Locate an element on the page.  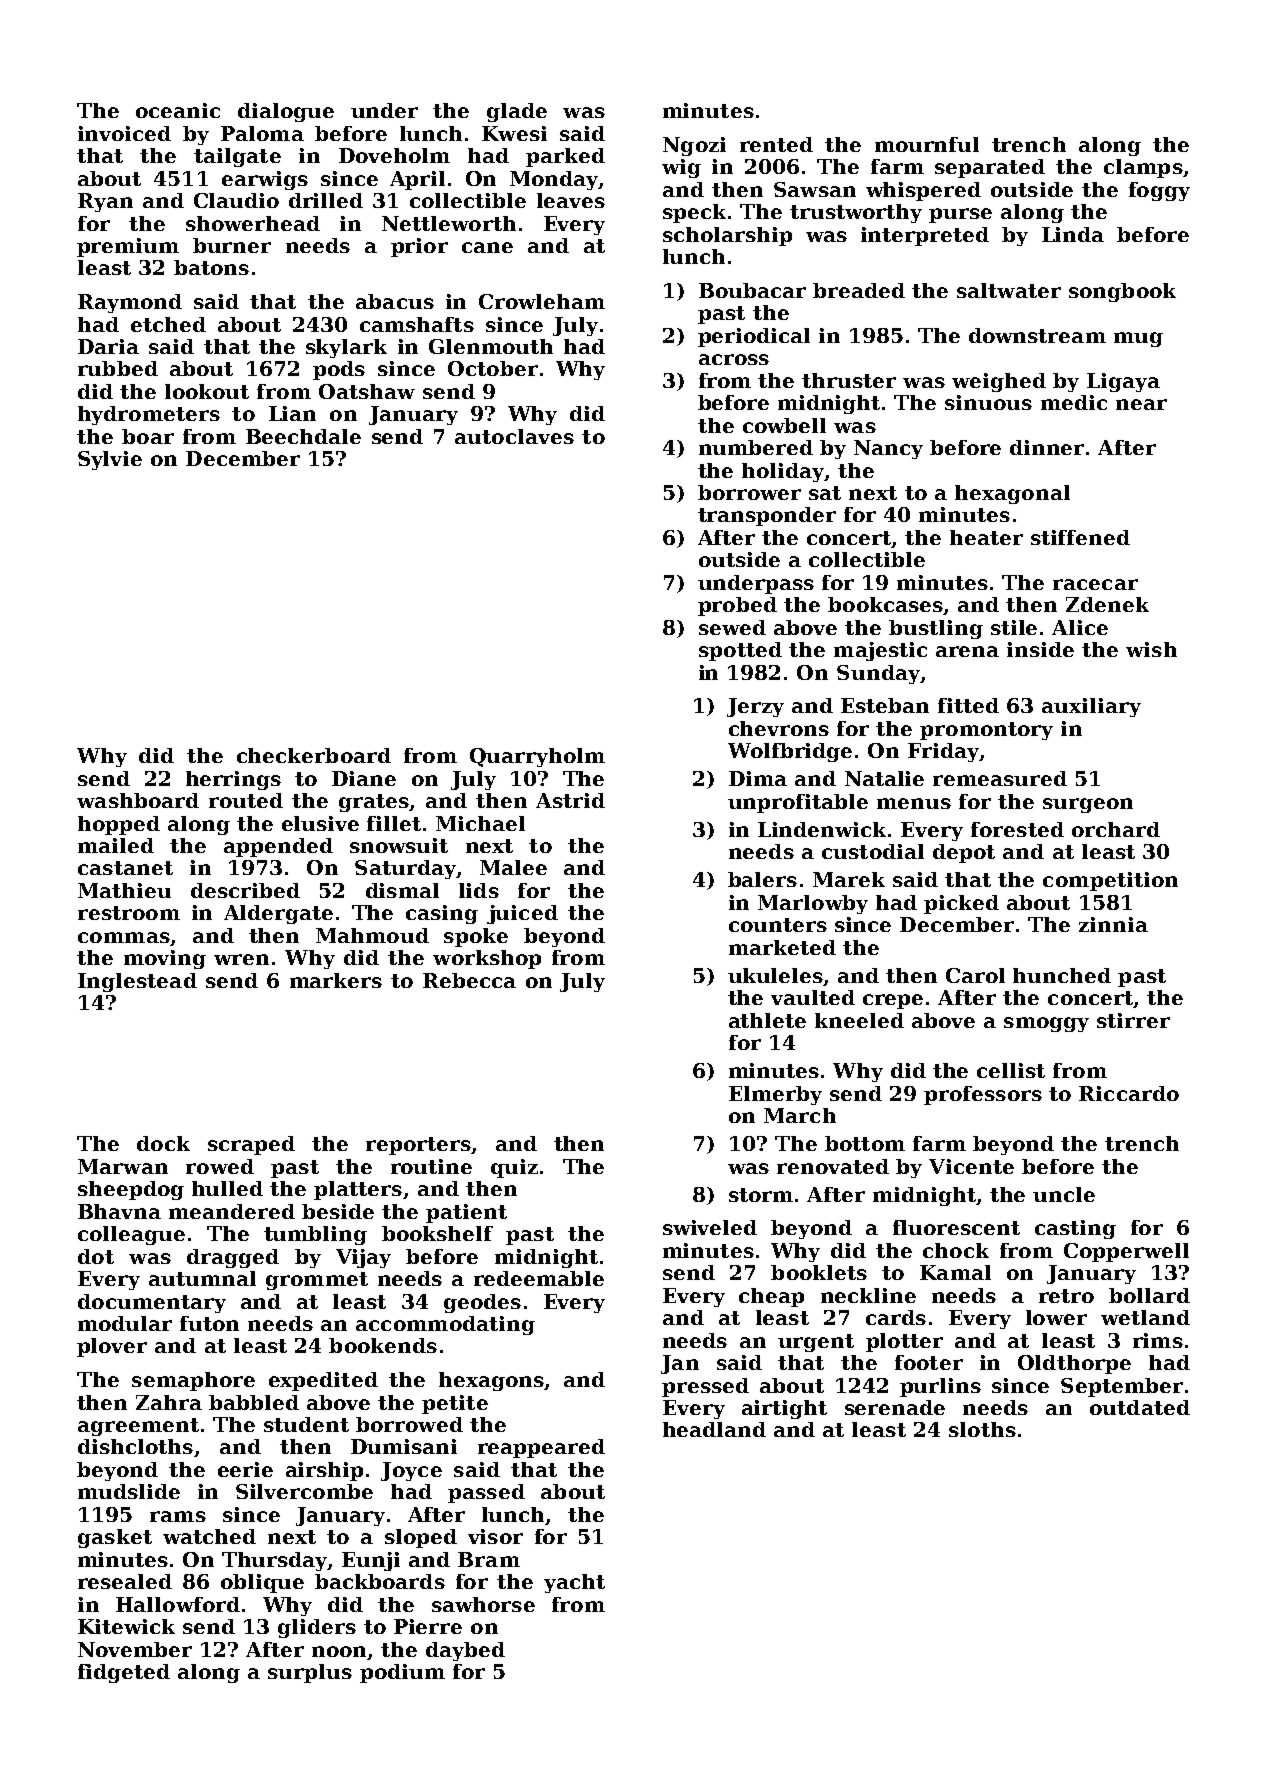
scraped is located at coordinates (251, 1145).
